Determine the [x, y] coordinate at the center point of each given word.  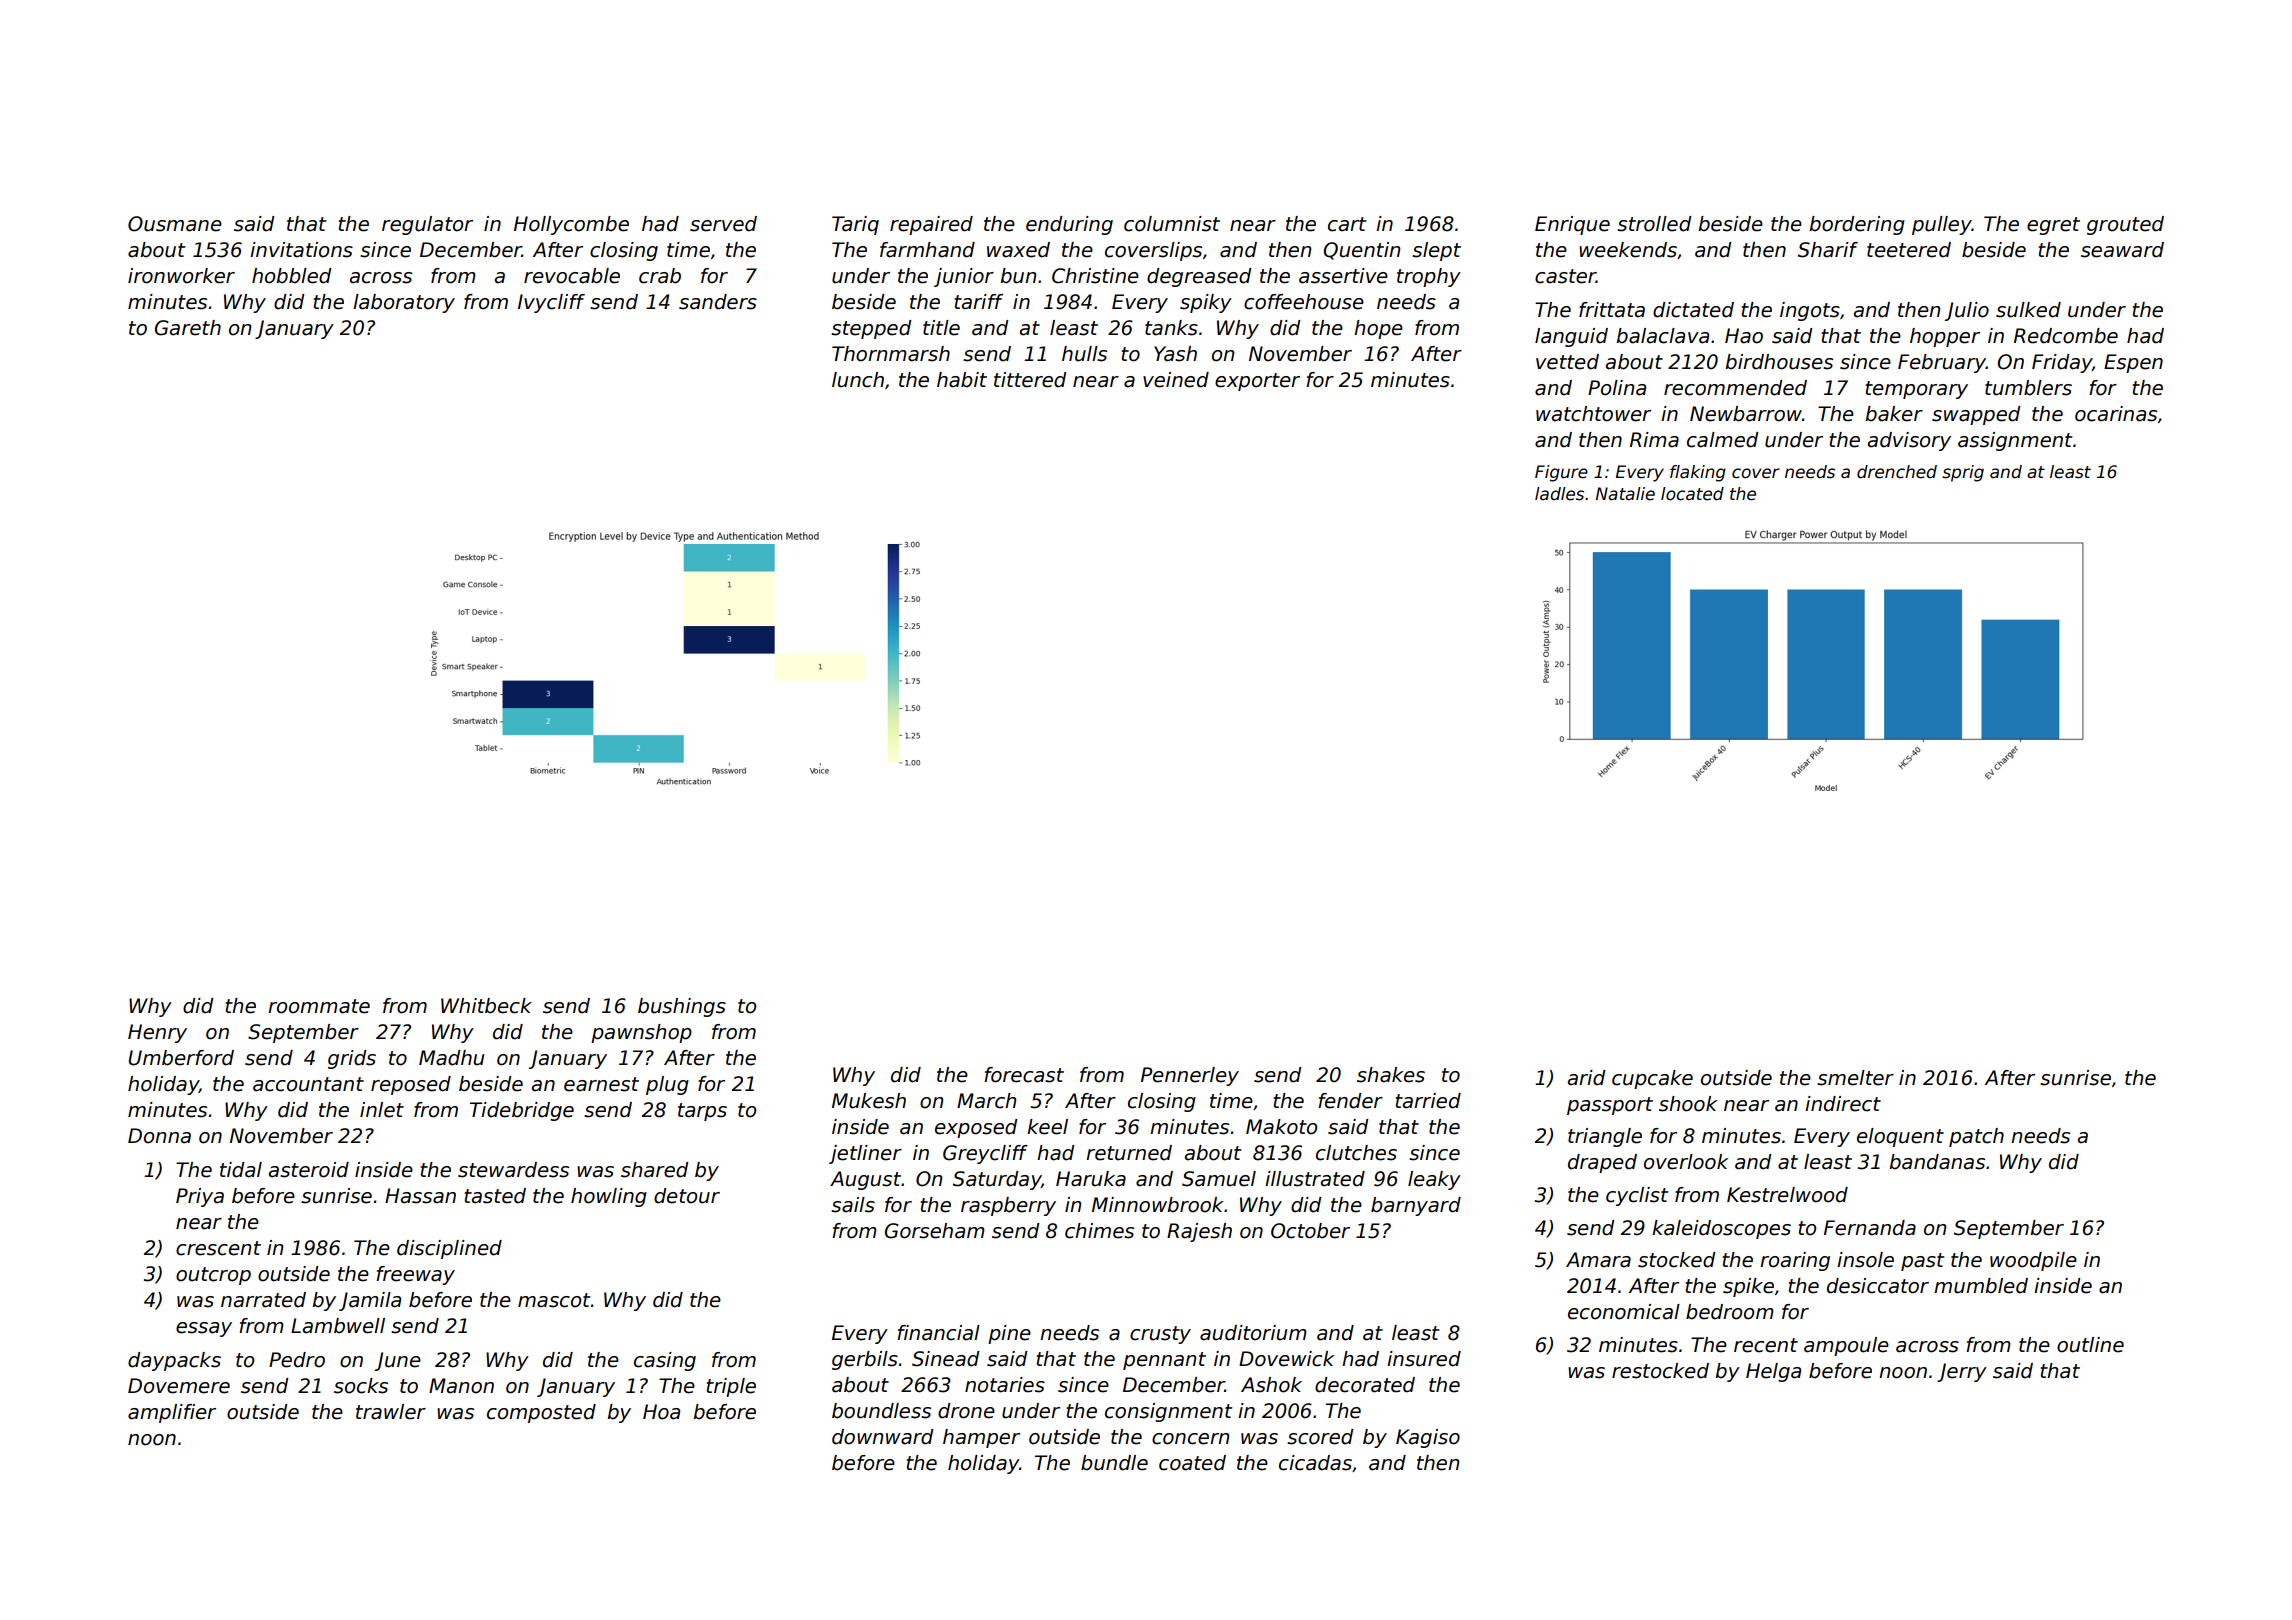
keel [1047, 1127]
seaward [2122, 250]
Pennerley [1190, 1076]
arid [1586, 1078]
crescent [218, 1248]
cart [1347, 224]
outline [2090, 1345]
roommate [319, 1006]
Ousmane [175, 224]
